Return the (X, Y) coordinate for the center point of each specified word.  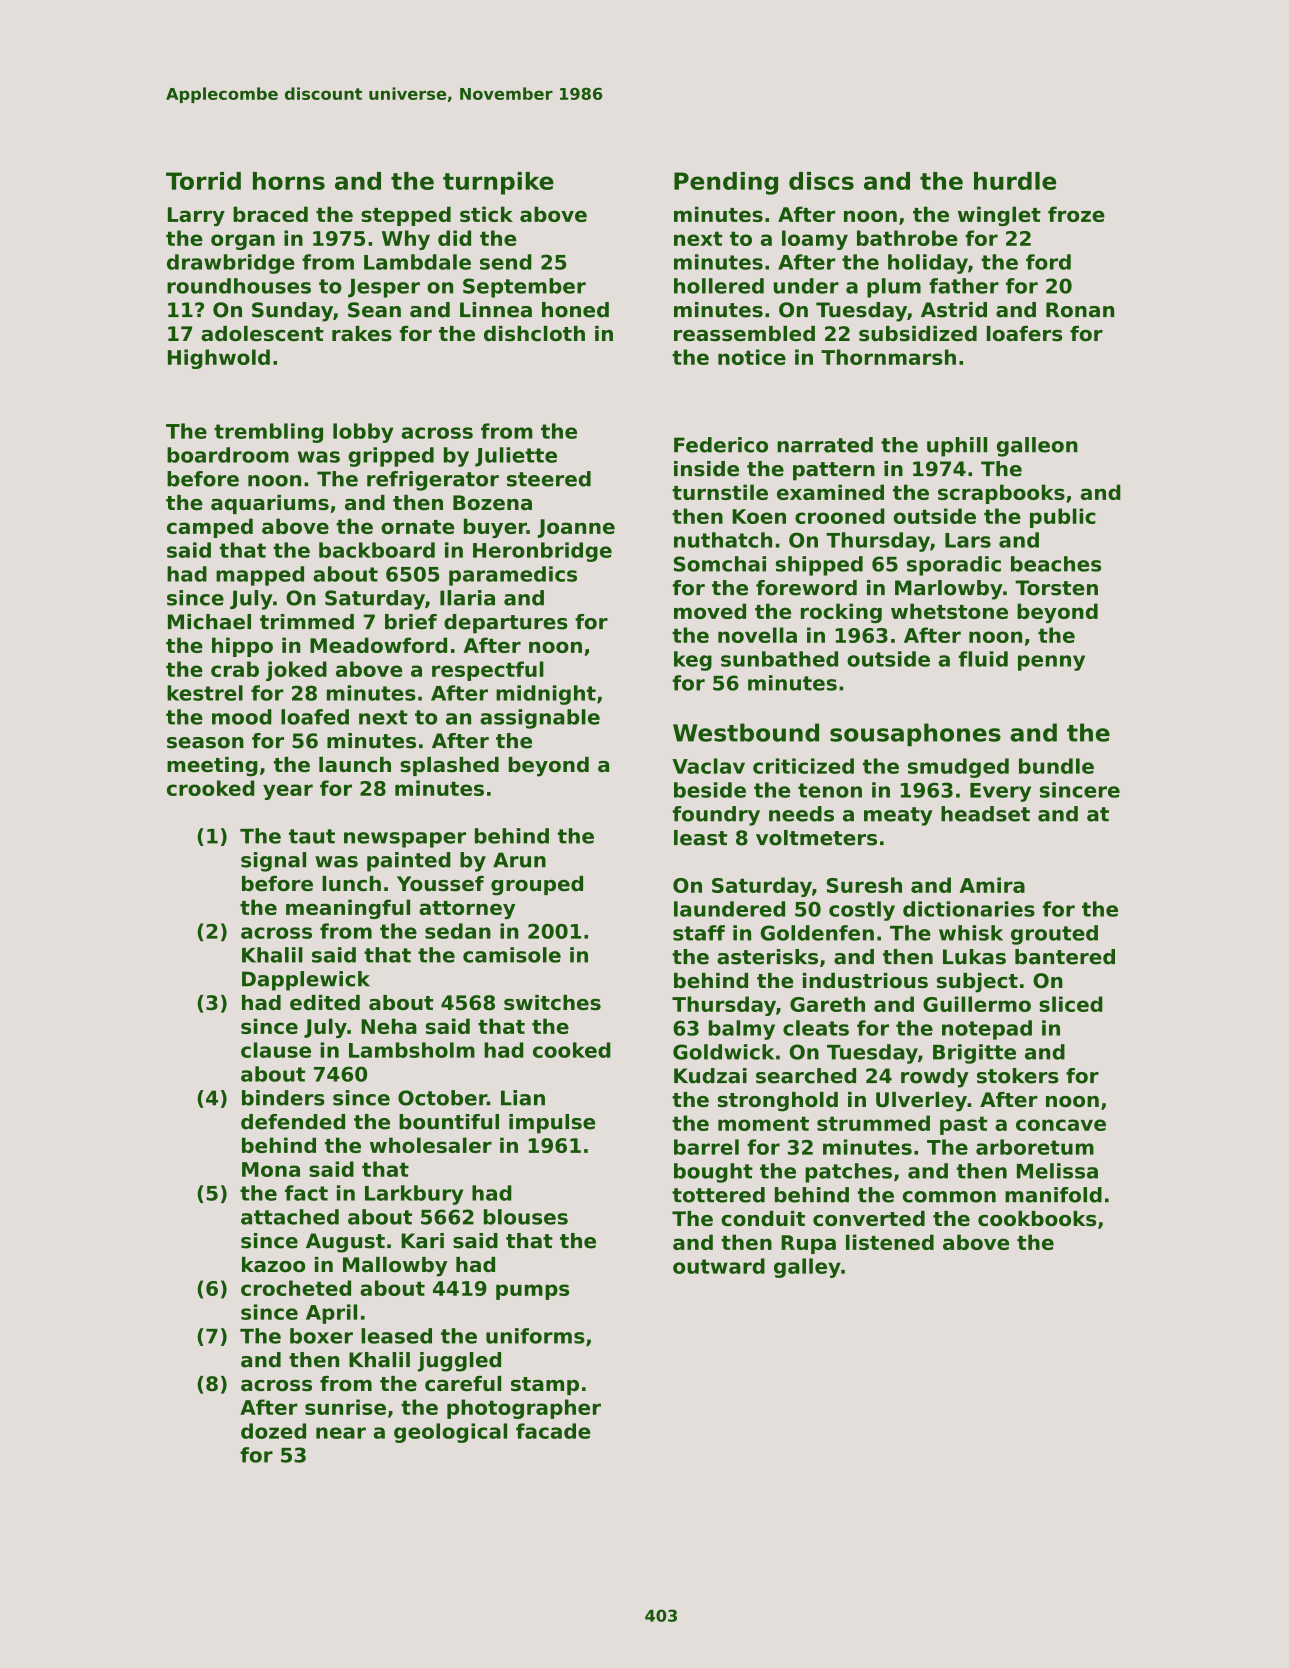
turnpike (498, 183)
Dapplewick (306, 981)
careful (463, 1384)
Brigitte (974, 1054)
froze (1076, 214)
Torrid (203, 181)
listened (890, 1242)
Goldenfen (817, 933)
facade (553, 1431)
